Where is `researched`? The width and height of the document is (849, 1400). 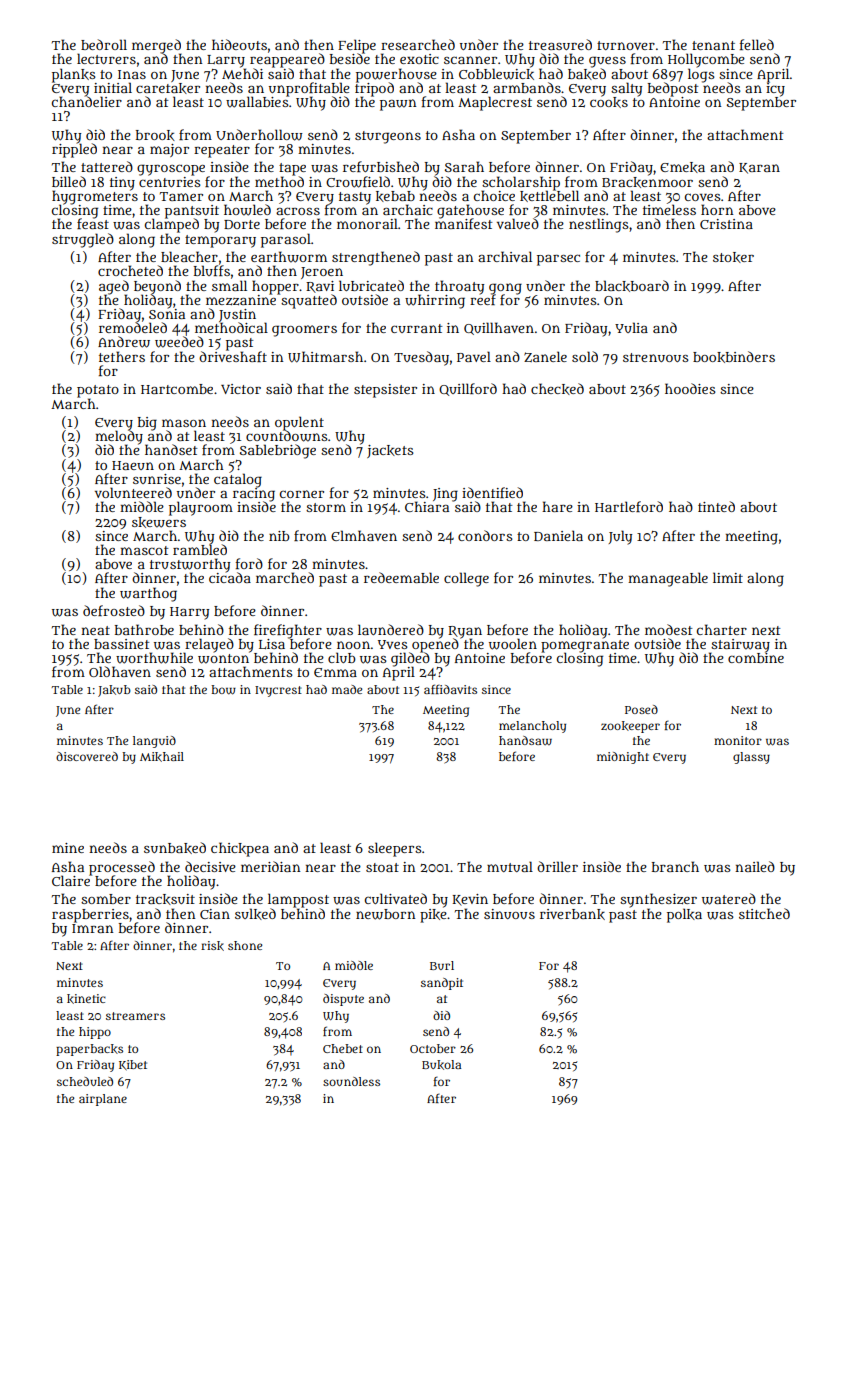
researched is located at coordinates (418, 44).
